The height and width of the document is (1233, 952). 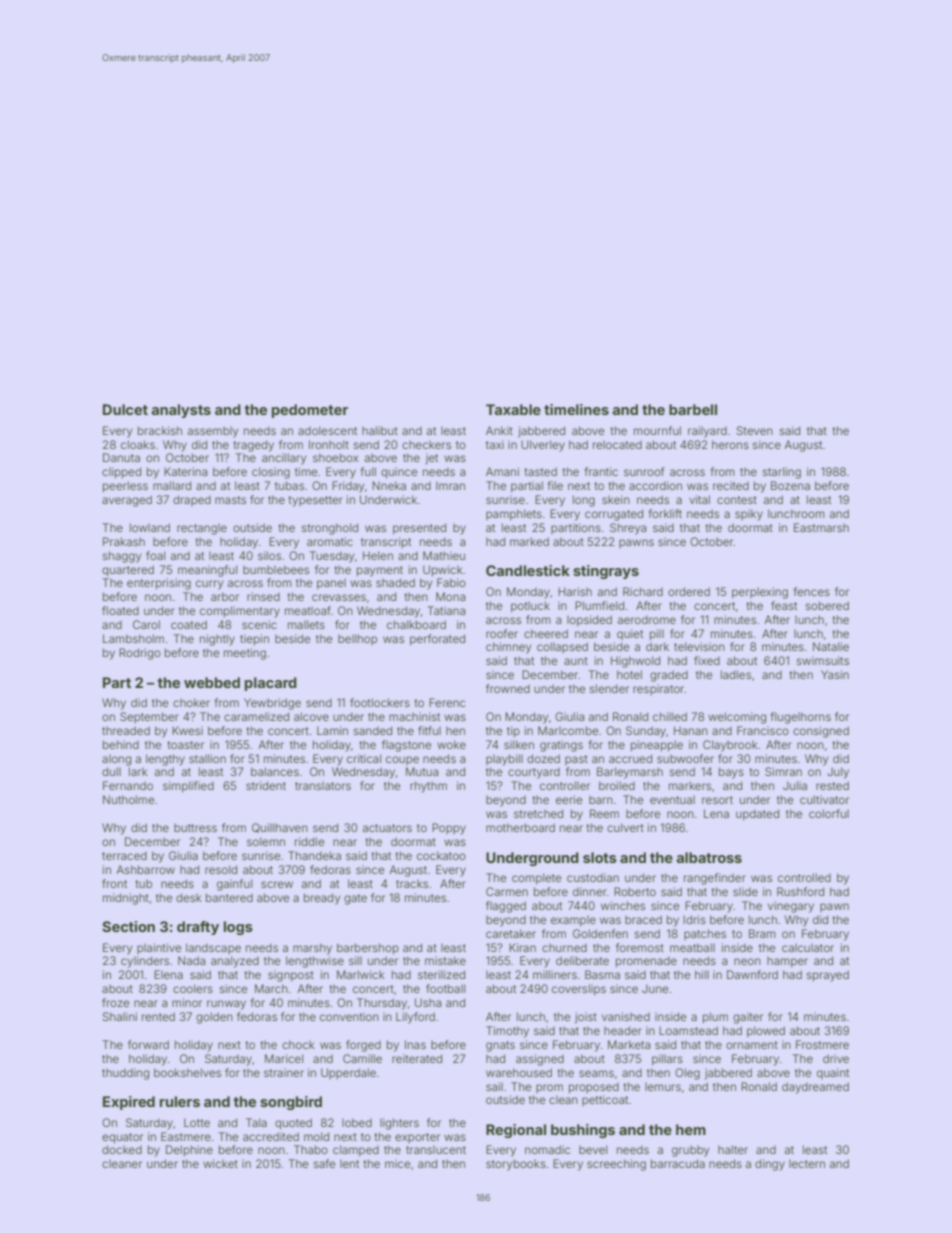 I want to click on Taxable, so click(x=513, y=409).
